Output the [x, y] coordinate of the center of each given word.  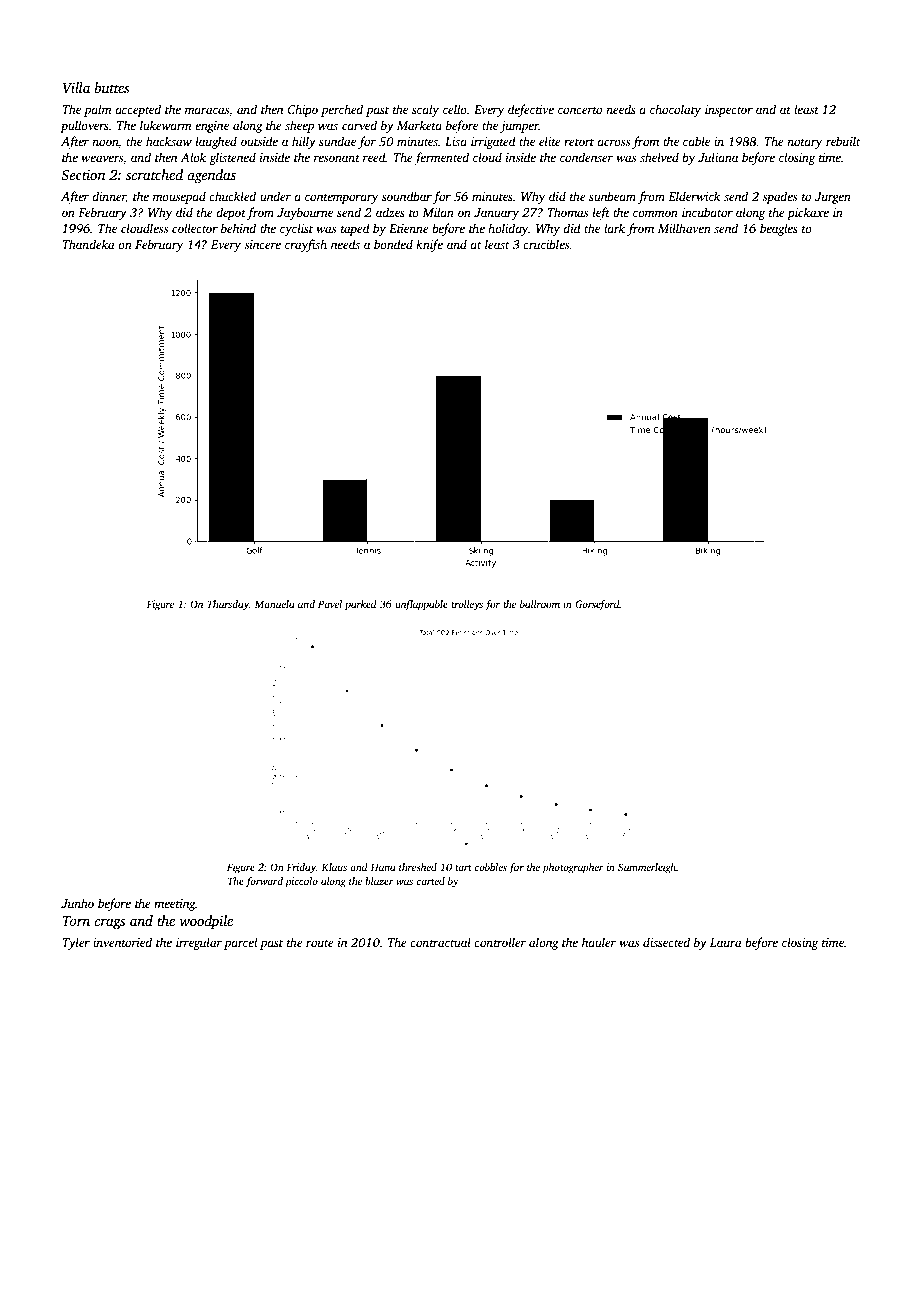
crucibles [546, 244]
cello [455, 109]
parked [361, 605]
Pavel [330, 604]
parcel [240, 943]
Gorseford [597, 605]
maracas [207, 110]
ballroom [540, 604]
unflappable [421, 605]
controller [500, 942]
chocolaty [675, 110]
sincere [262, 244]
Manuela [274, 604]
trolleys [467, 605]
